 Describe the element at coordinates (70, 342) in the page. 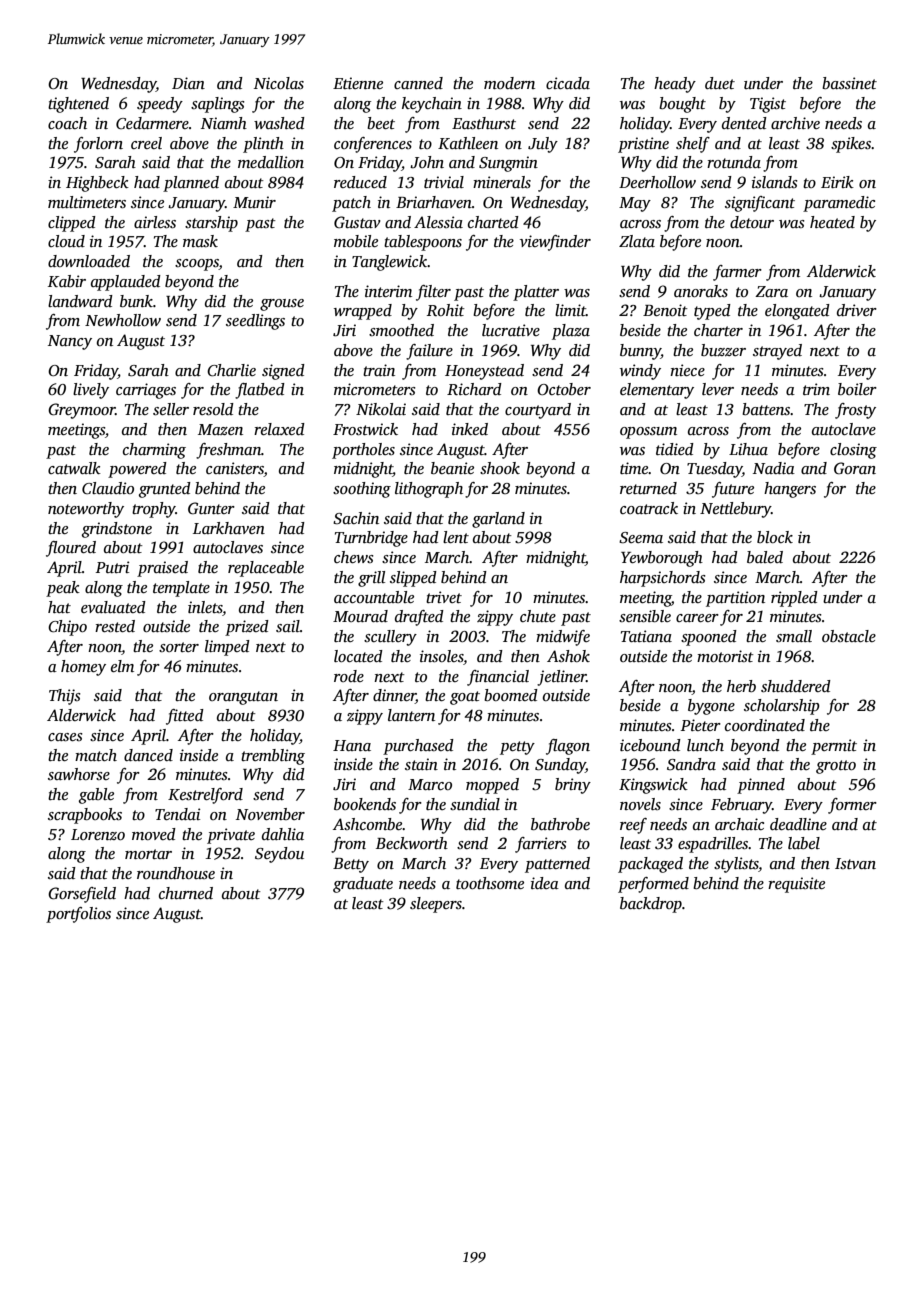

I see `Nancy` at that location.
